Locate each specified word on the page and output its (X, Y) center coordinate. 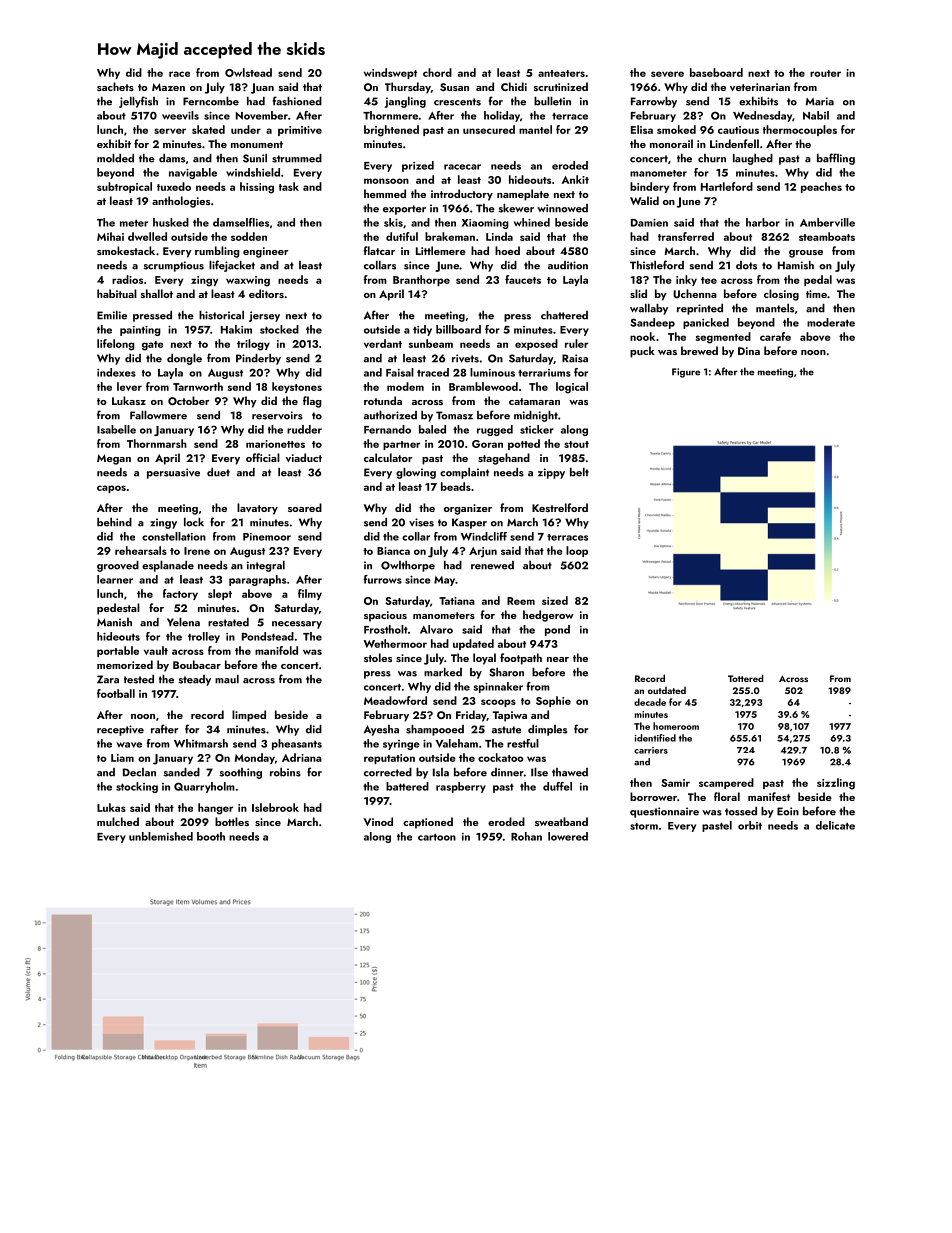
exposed (536, 344)
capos (111, 489)
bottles (232, 821)
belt (579, 472)
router (825, 73)
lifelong (116, 345)
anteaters (561, 73)
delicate (835, 825)
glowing (416, 473)
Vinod (378, 821)
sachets (115, 86)
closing (781, 295)
